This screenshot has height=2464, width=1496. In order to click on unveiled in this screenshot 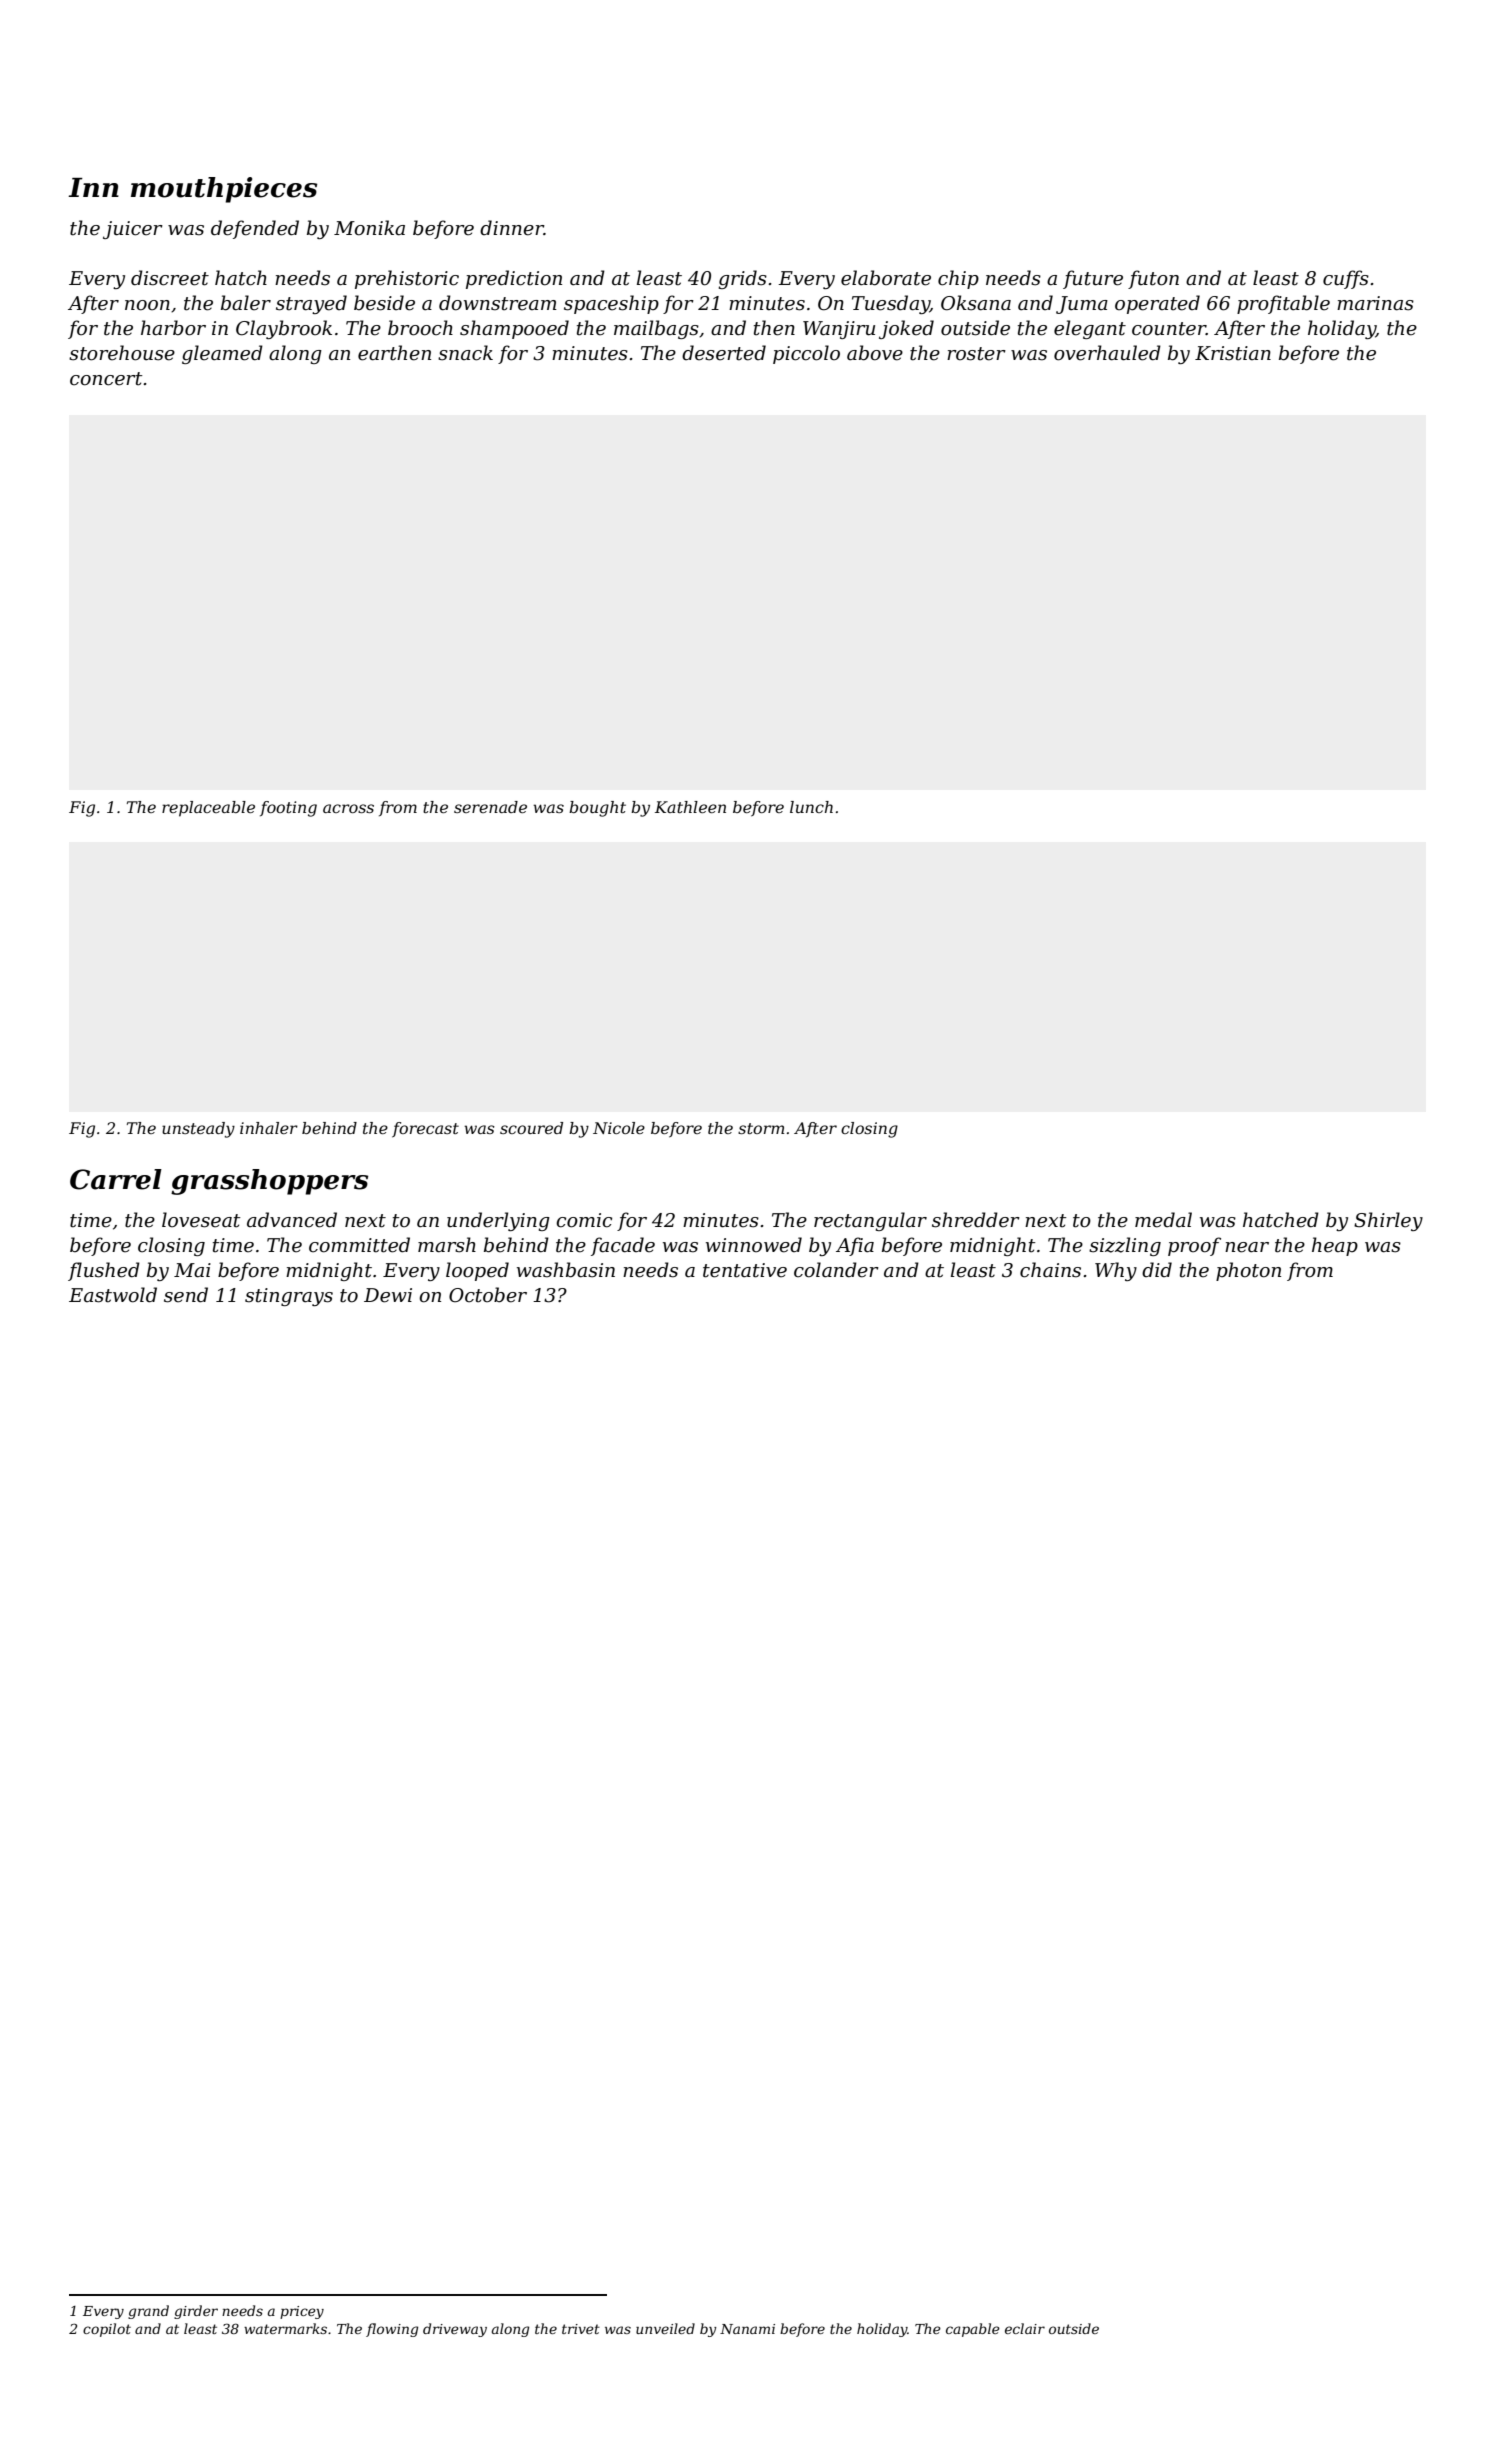, I will do `click(665, 2328)`.
